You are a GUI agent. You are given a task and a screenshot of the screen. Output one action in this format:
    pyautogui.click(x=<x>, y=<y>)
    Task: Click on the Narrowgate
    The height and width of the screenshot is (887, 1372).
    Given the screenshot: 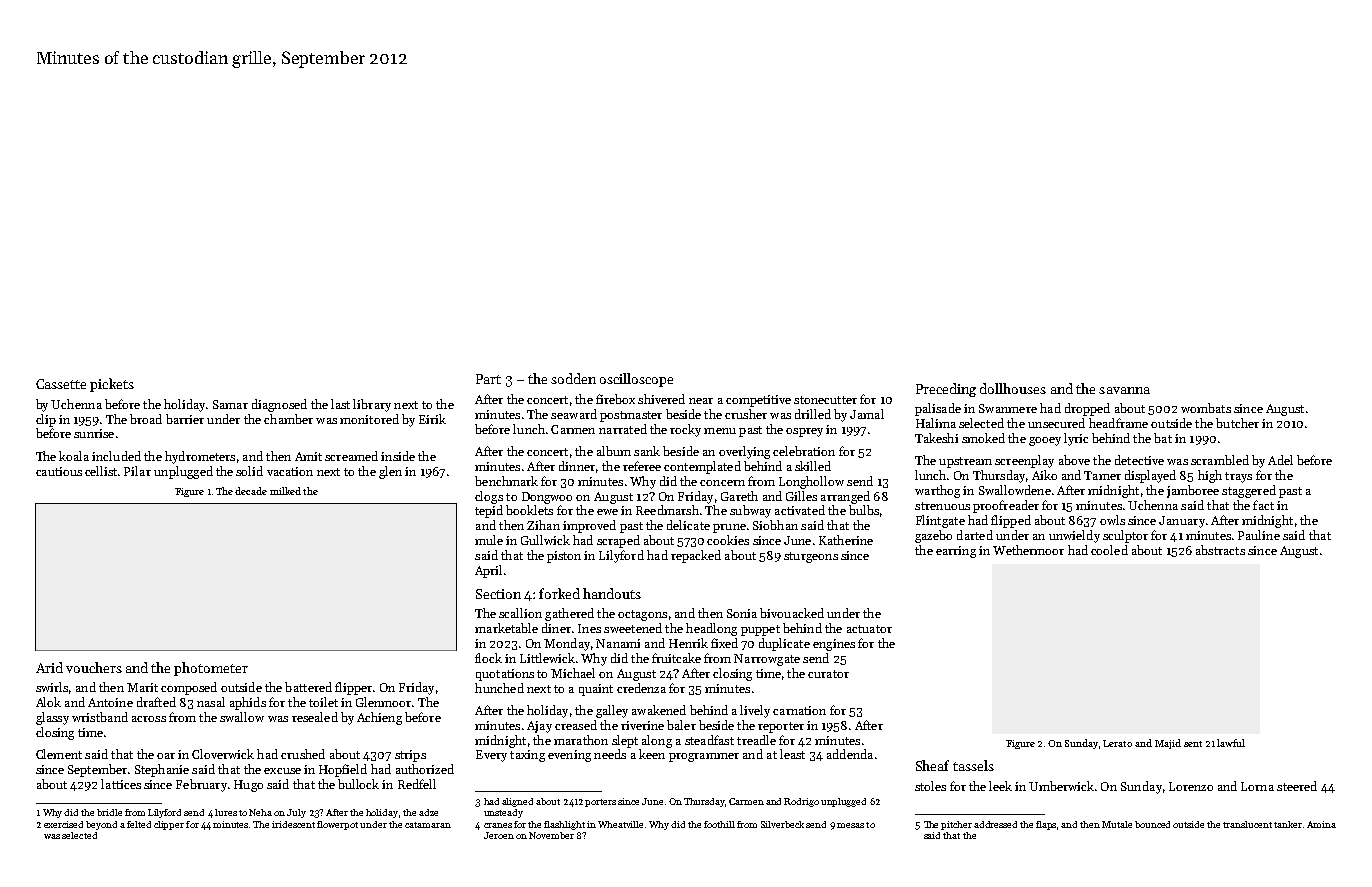 What is the action you would take?
    pyautogui.click(x=767, y=660)
